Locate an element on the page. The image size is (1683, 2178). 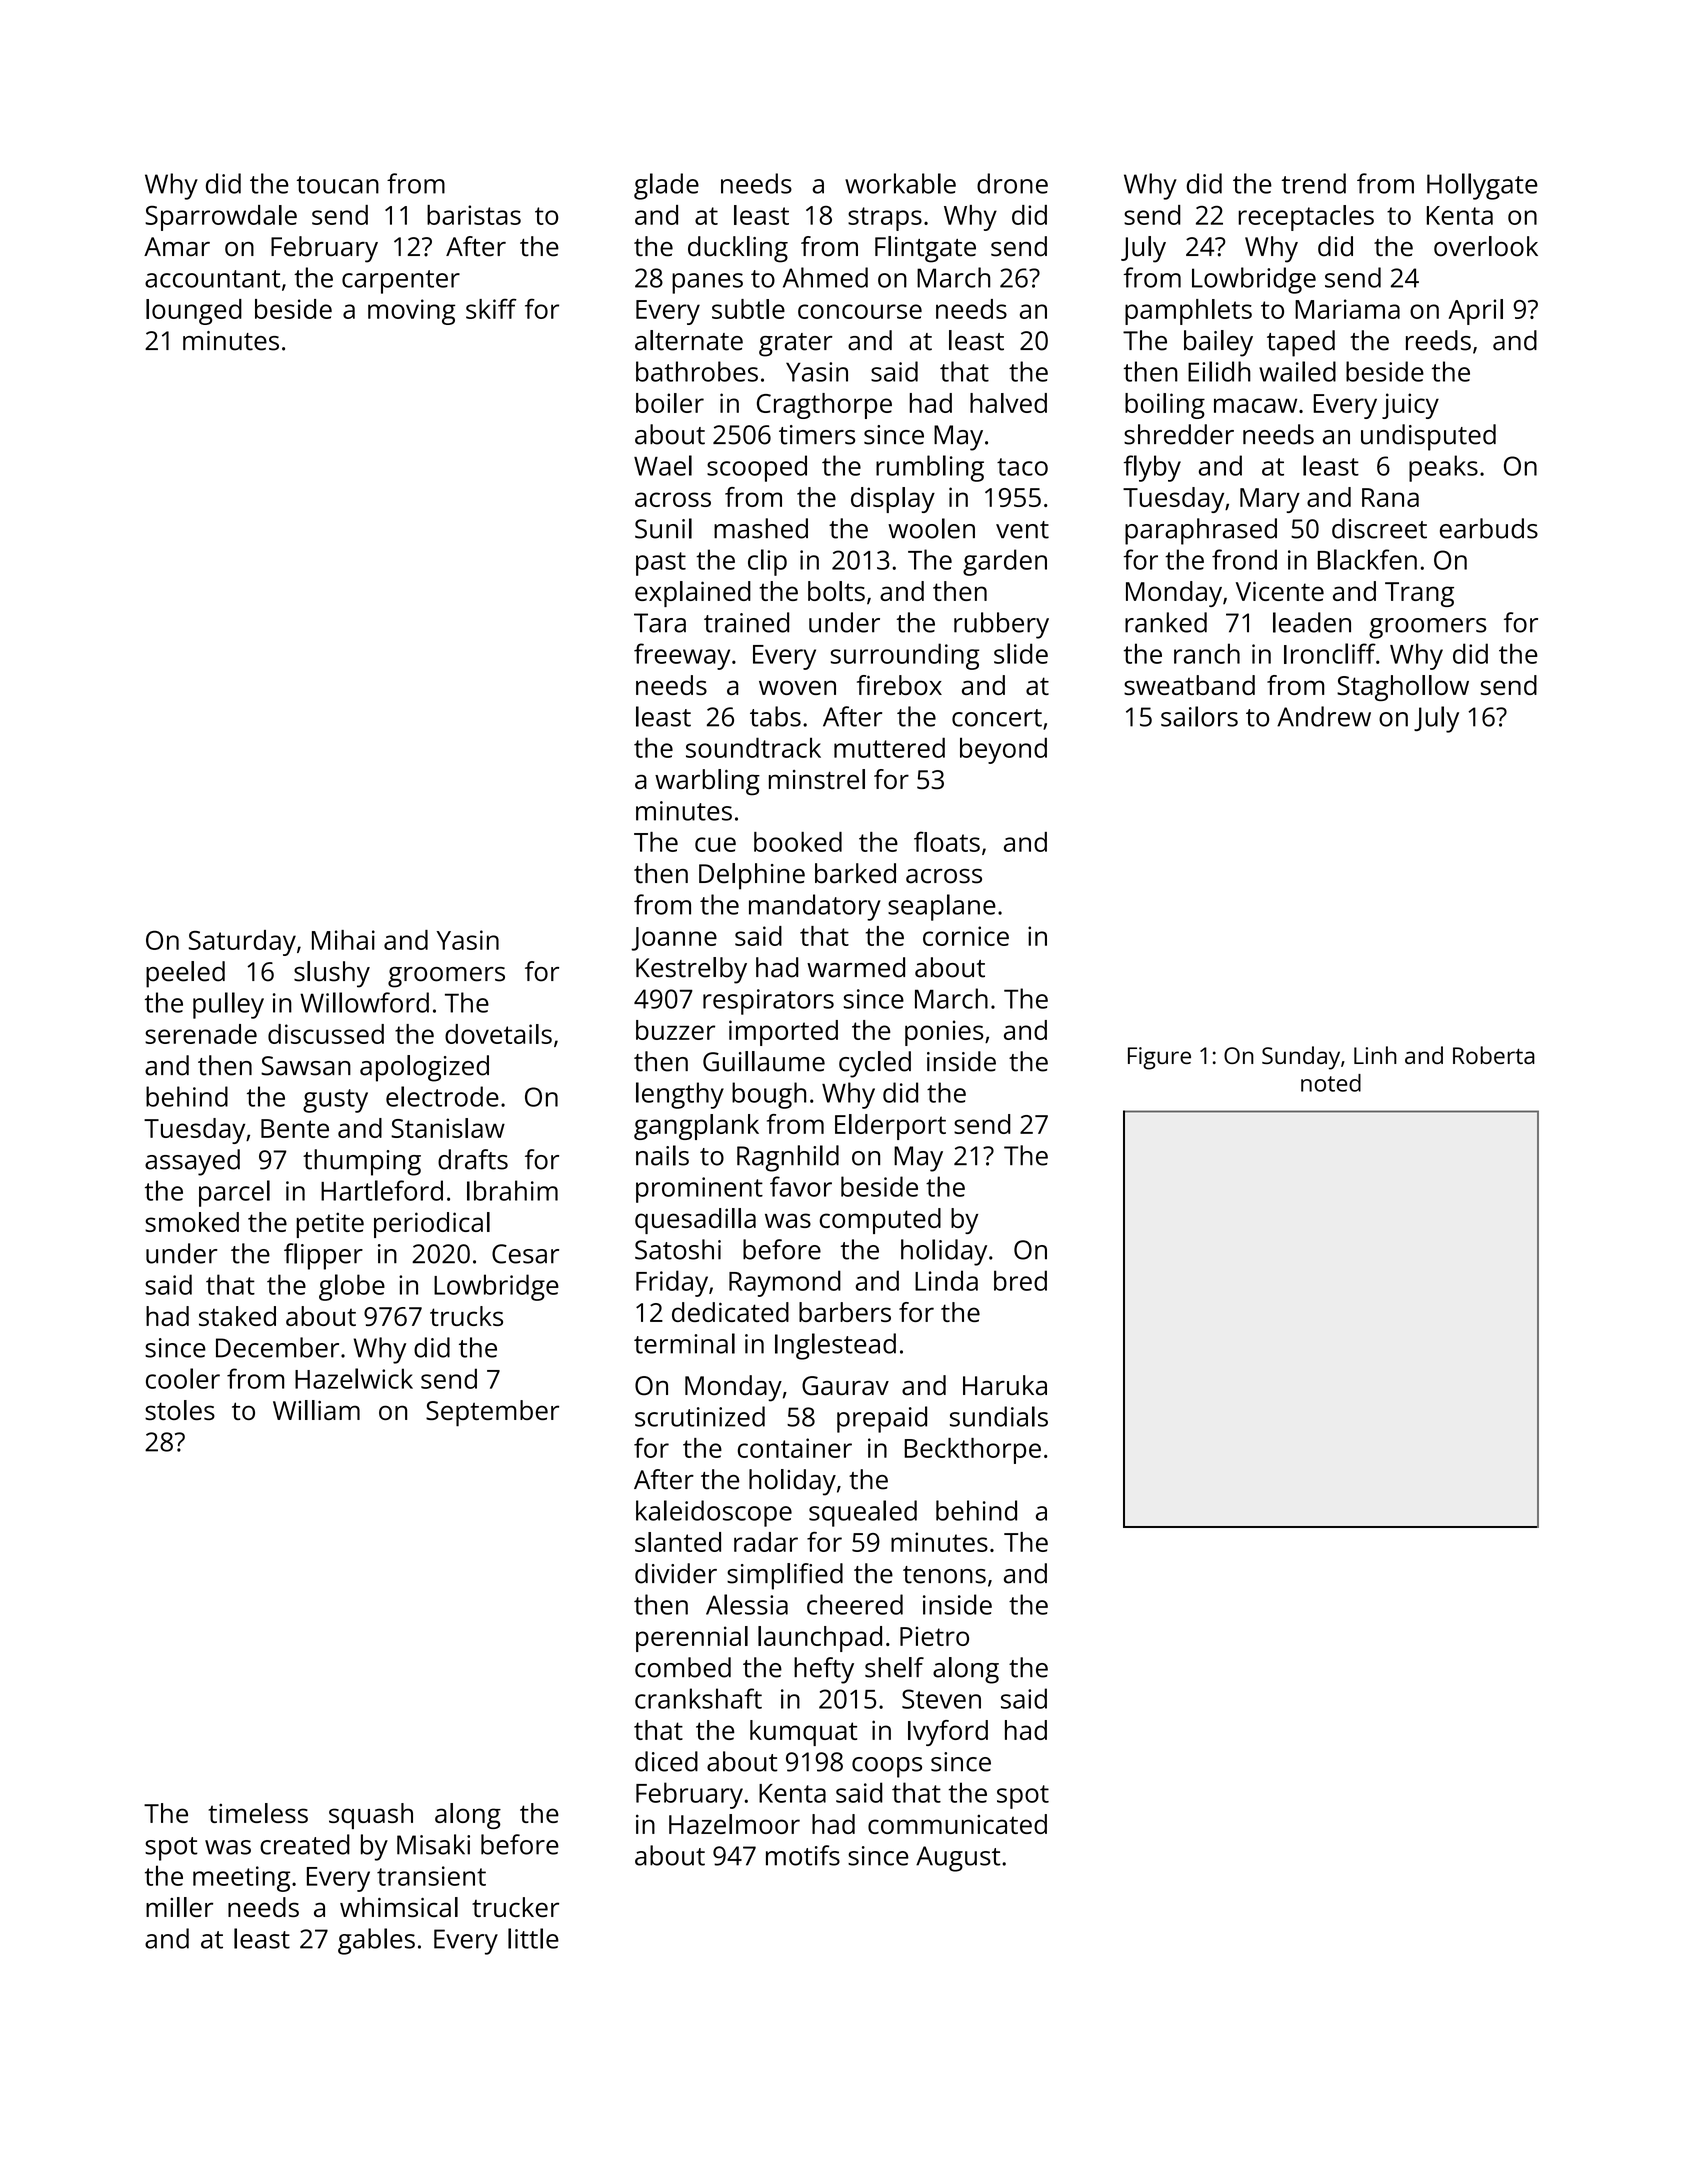
August is located at coordinates (958, 1859).
